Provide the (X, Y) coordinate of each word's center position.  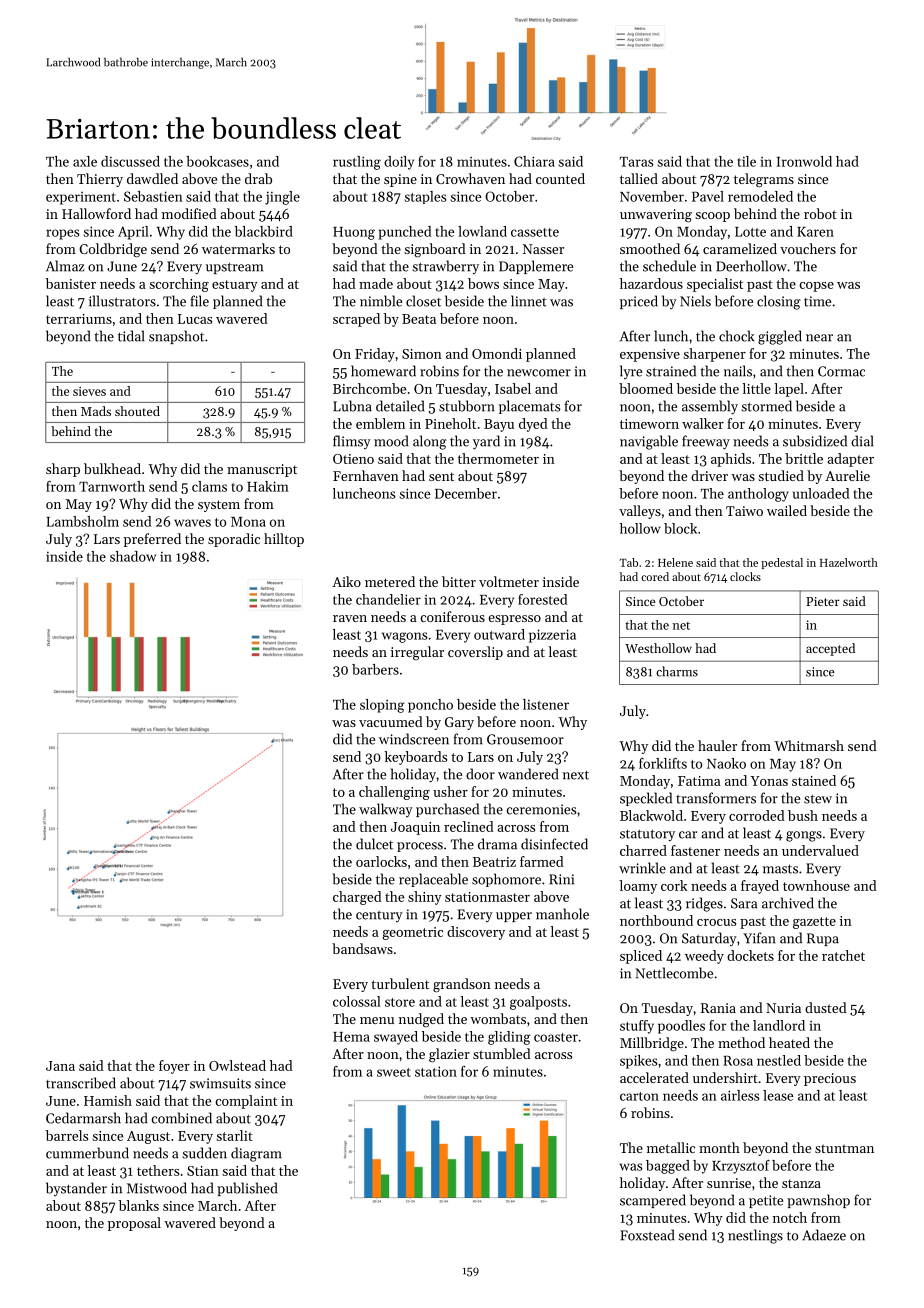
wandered (528, 774)
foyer (174, 1067)
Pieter (823, 601)
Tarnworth (112, 486)
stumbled (502, 1053)
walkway (386, 810)
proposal (134, 1224)
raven (350, 618)
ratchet (843, 955)
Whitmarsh (809, 745)
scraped (356, 320)
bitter (459, 581)
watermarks (238, 248)
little (756, 388)
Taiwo (744, 511)
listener (546, 704)
